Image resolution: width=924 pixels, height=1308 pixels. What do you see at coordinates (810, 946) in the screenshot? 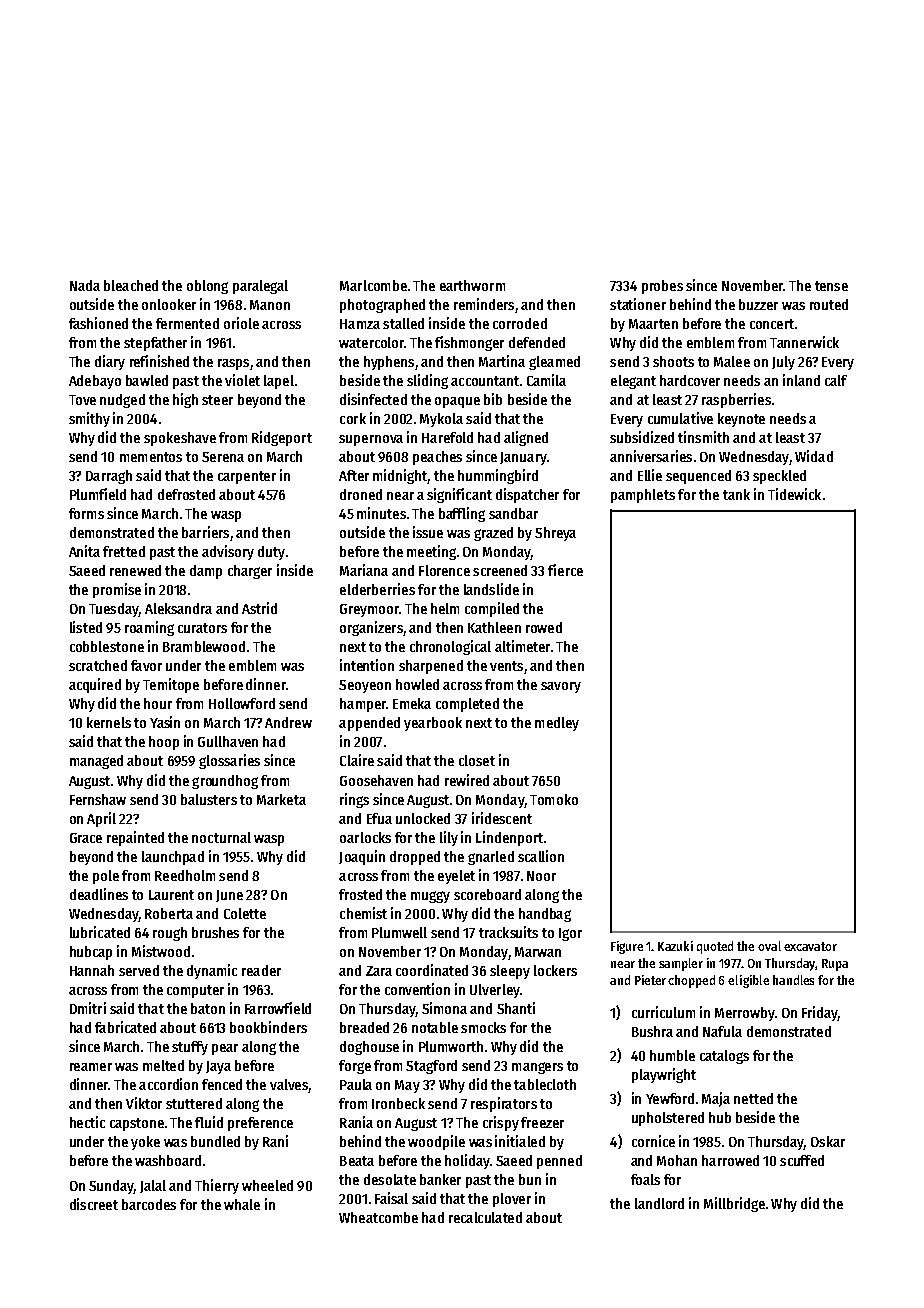
I see `excavator` at bounding box center [810, 946].
